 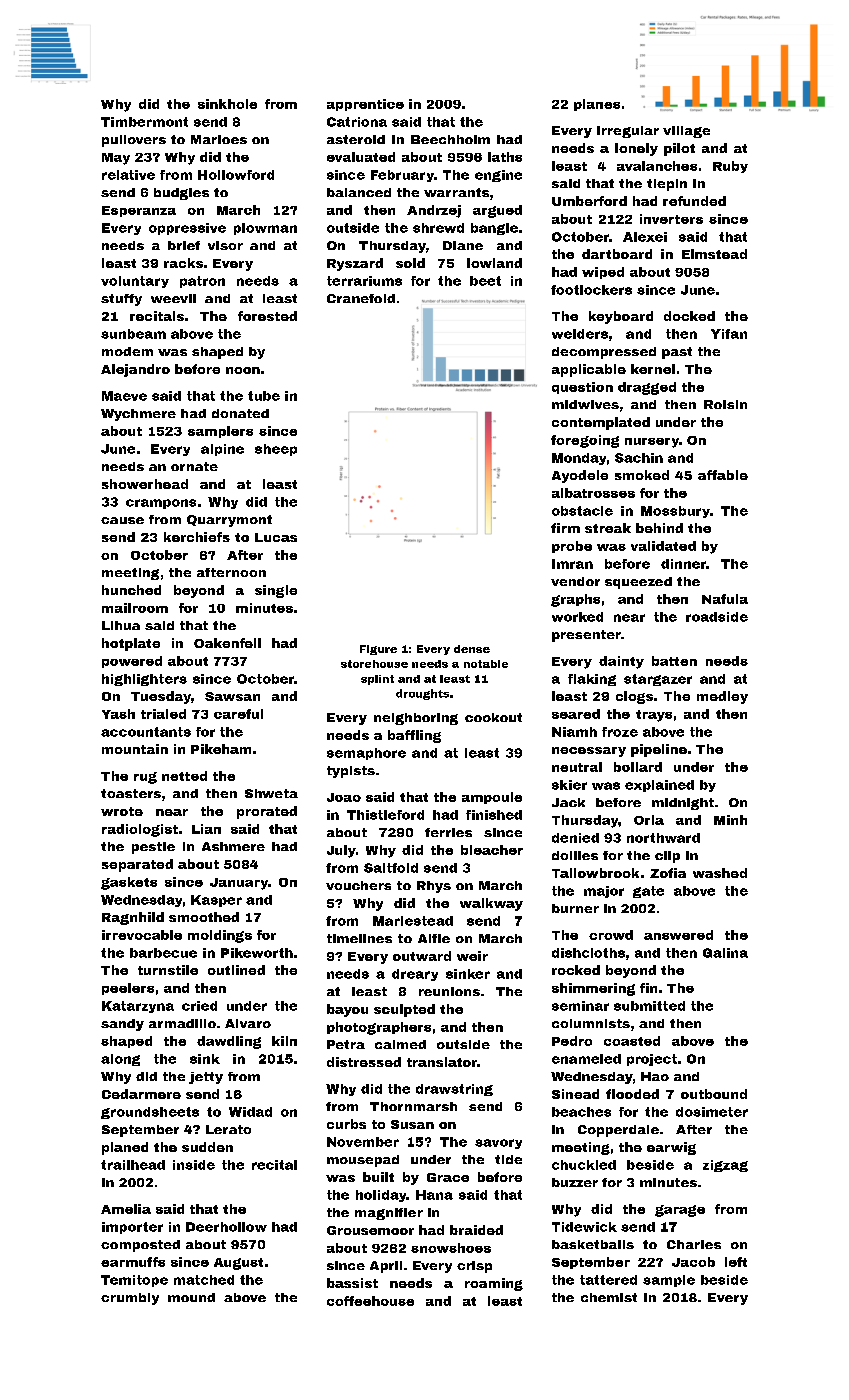 What do you see at coordinates (365, 105) in the image?
I see `apprentice` at bounding box center [365, 105].
